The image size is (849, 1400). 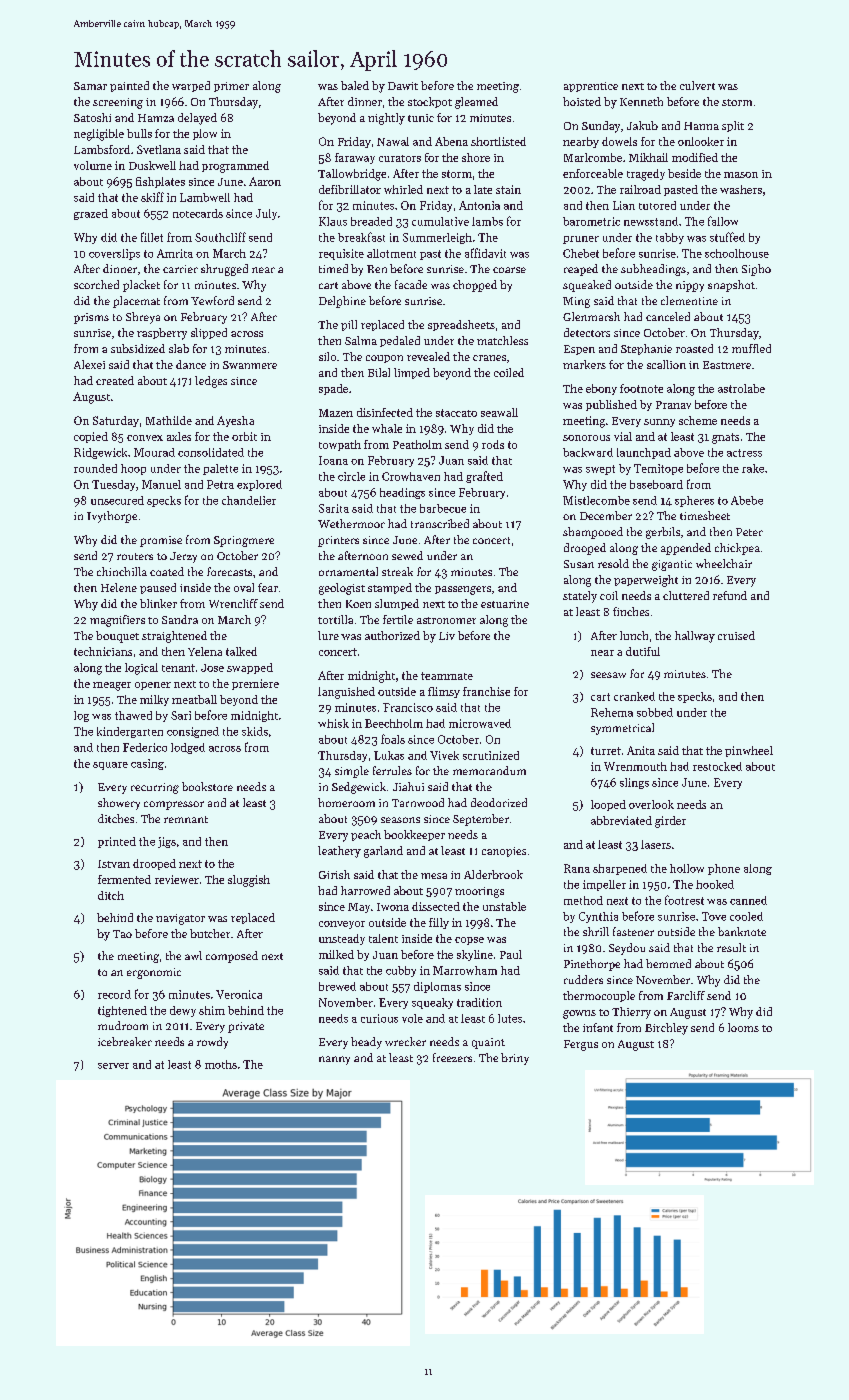 What do you see at coordinates (730, 595) in the screenshot?
I see `refund` at bounding box center [730, 595].
